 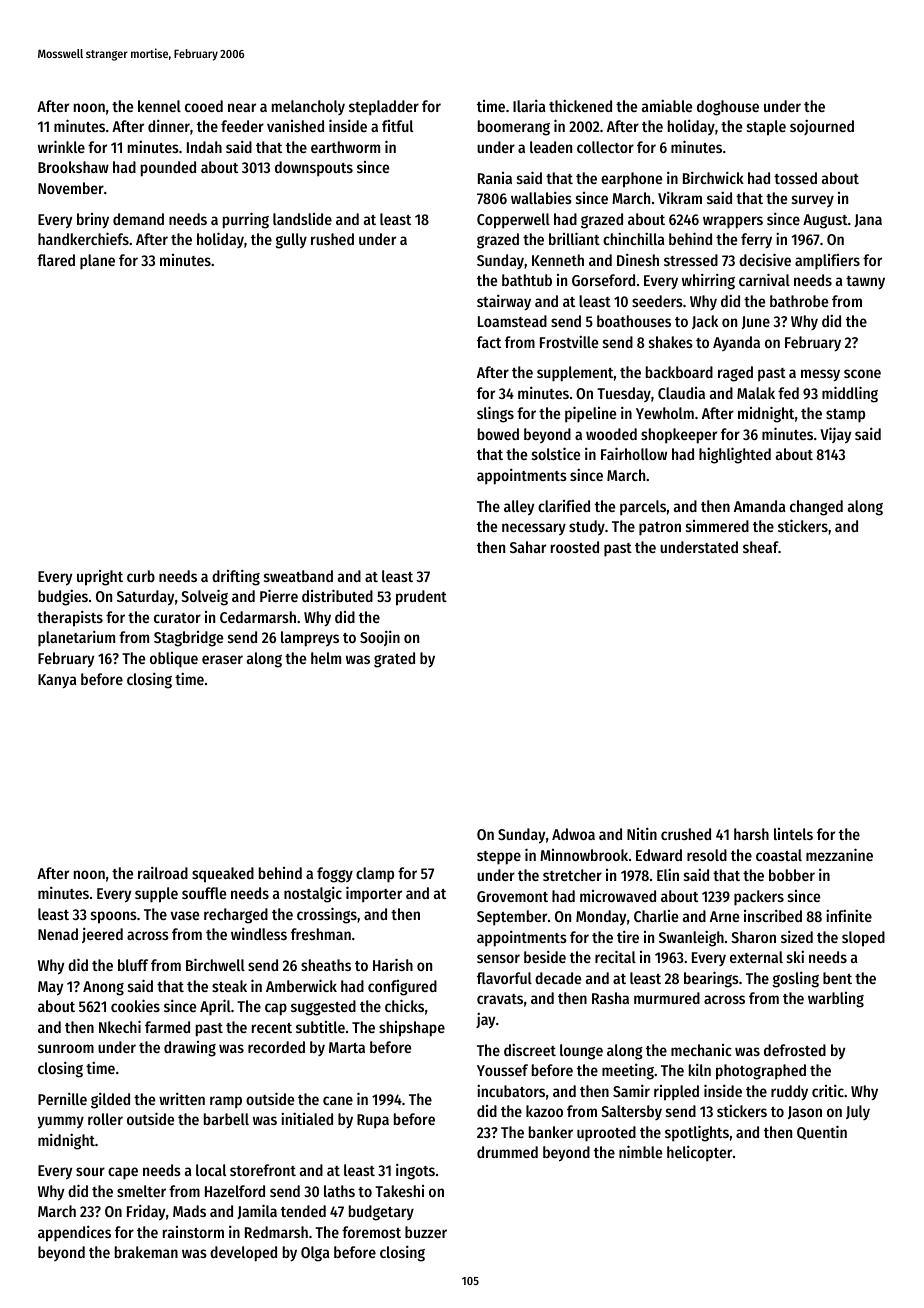 What do you see at coordinates (159, 106) in the image?
I see `kennel` at bounding box center [159, 106].
